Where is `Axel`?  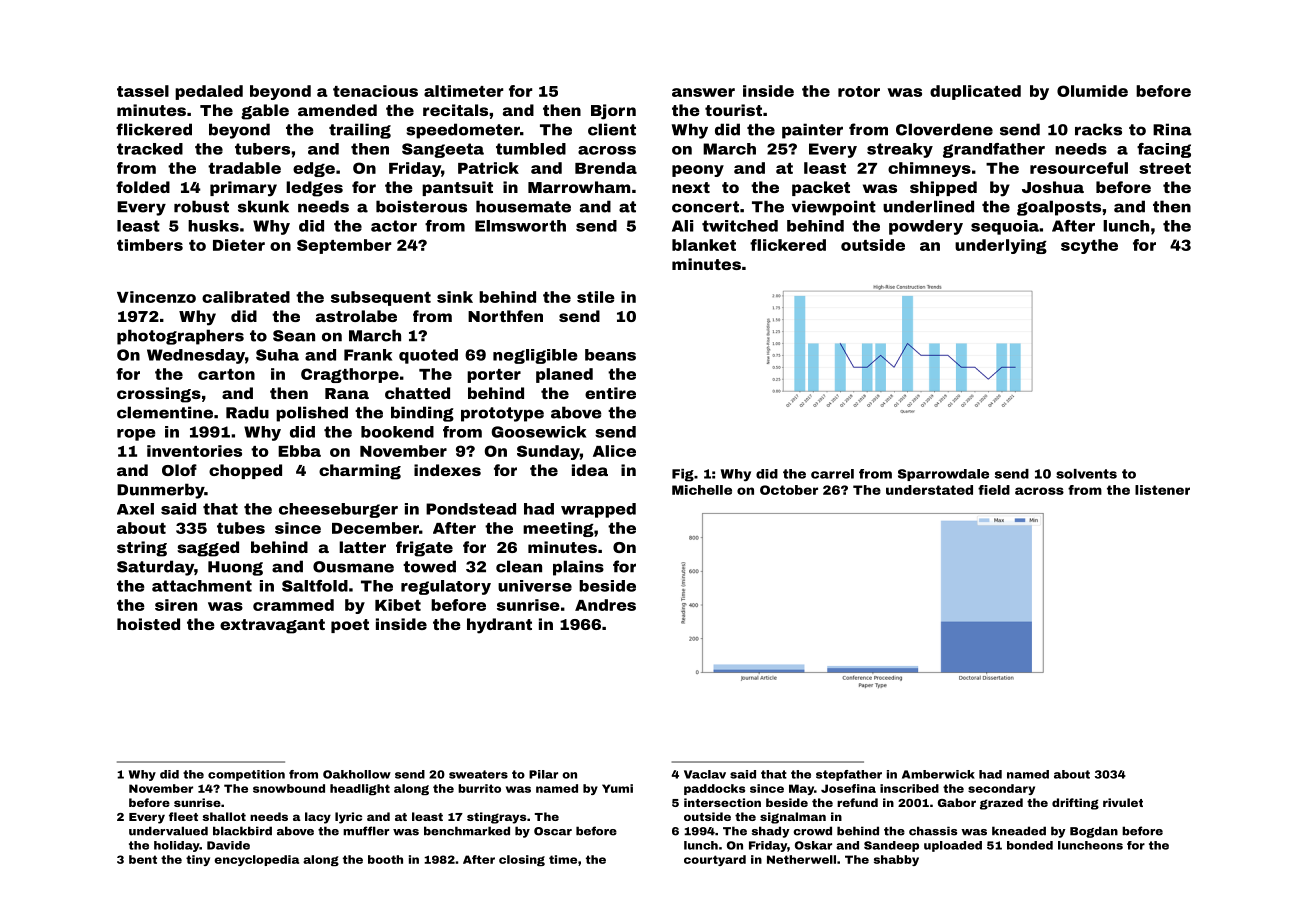 Axel is located at coordinates (135, 509).
